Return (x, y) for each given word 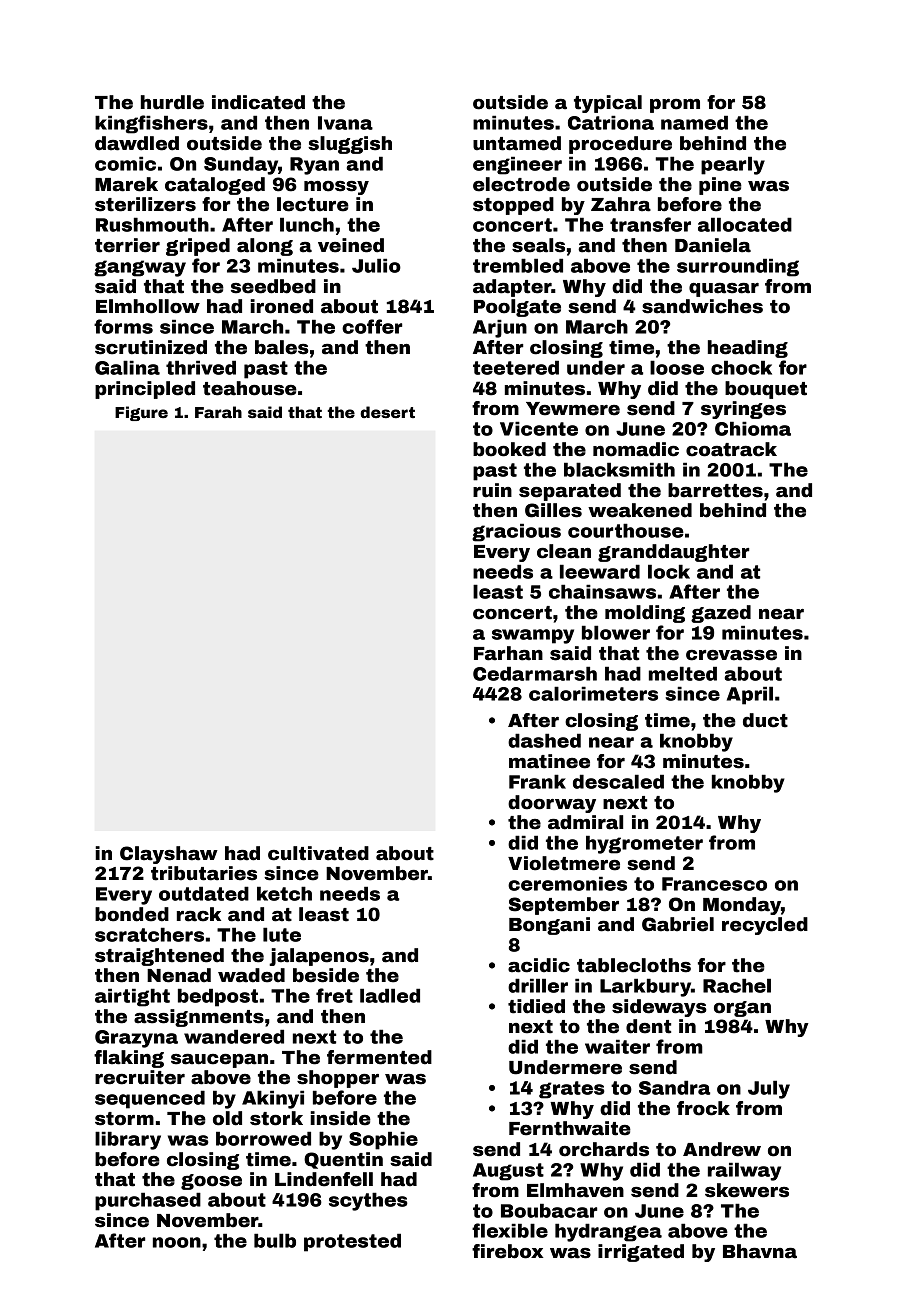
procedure (620, 145)
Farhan (508, 653)
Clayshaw (169, 855)
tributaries (204, 873)
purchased (148, 1201)
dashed (544, 740)
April (750, 695)
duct (765, 720)
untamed (517, 143)
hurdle (172, 102)
